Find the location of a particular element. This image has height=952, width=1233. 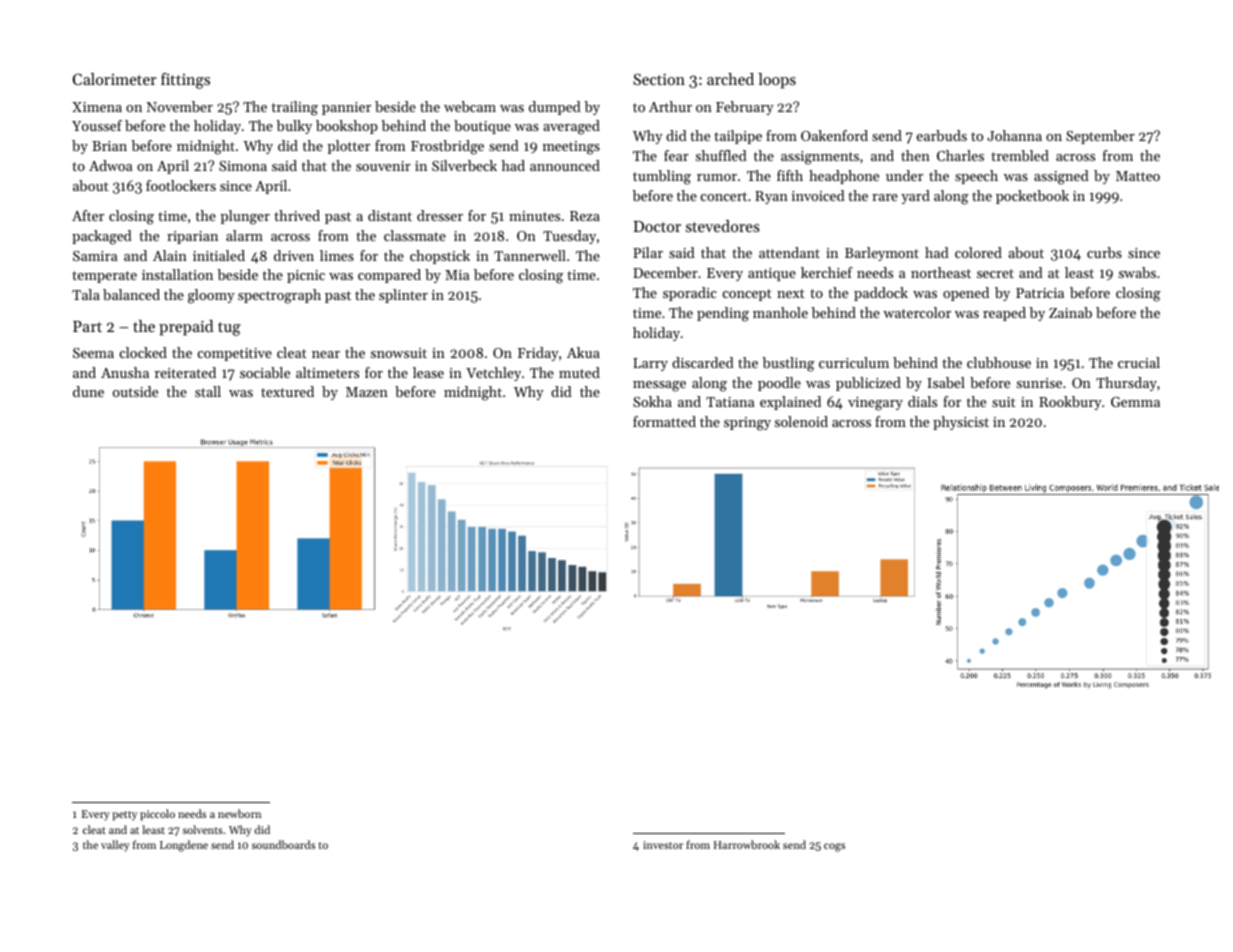

Harrowbrook is located at coordinates (747, 844).
